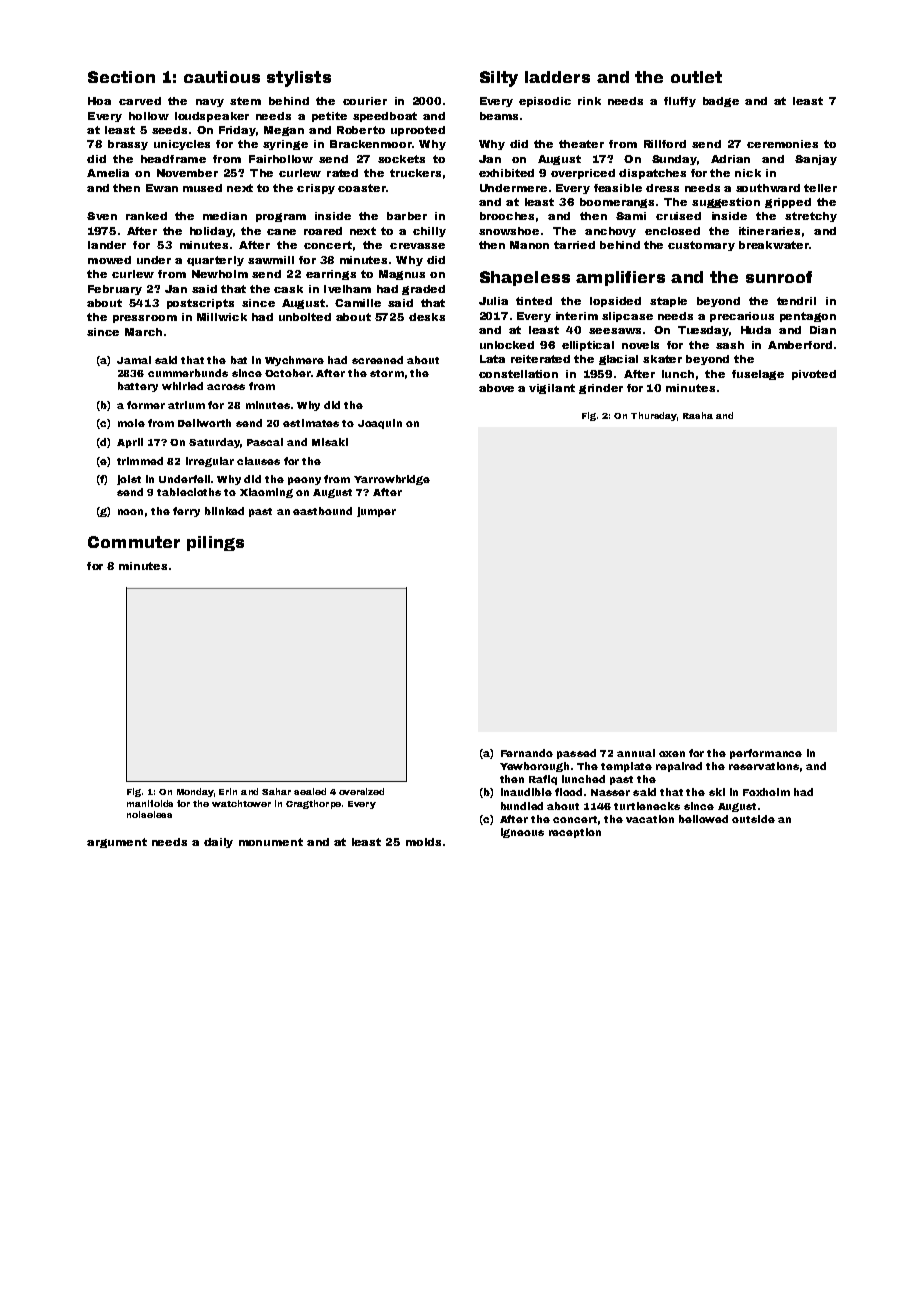  Describe the element at coordinates (150, 803) in the screenshot. I see `manifolds` at that location.
